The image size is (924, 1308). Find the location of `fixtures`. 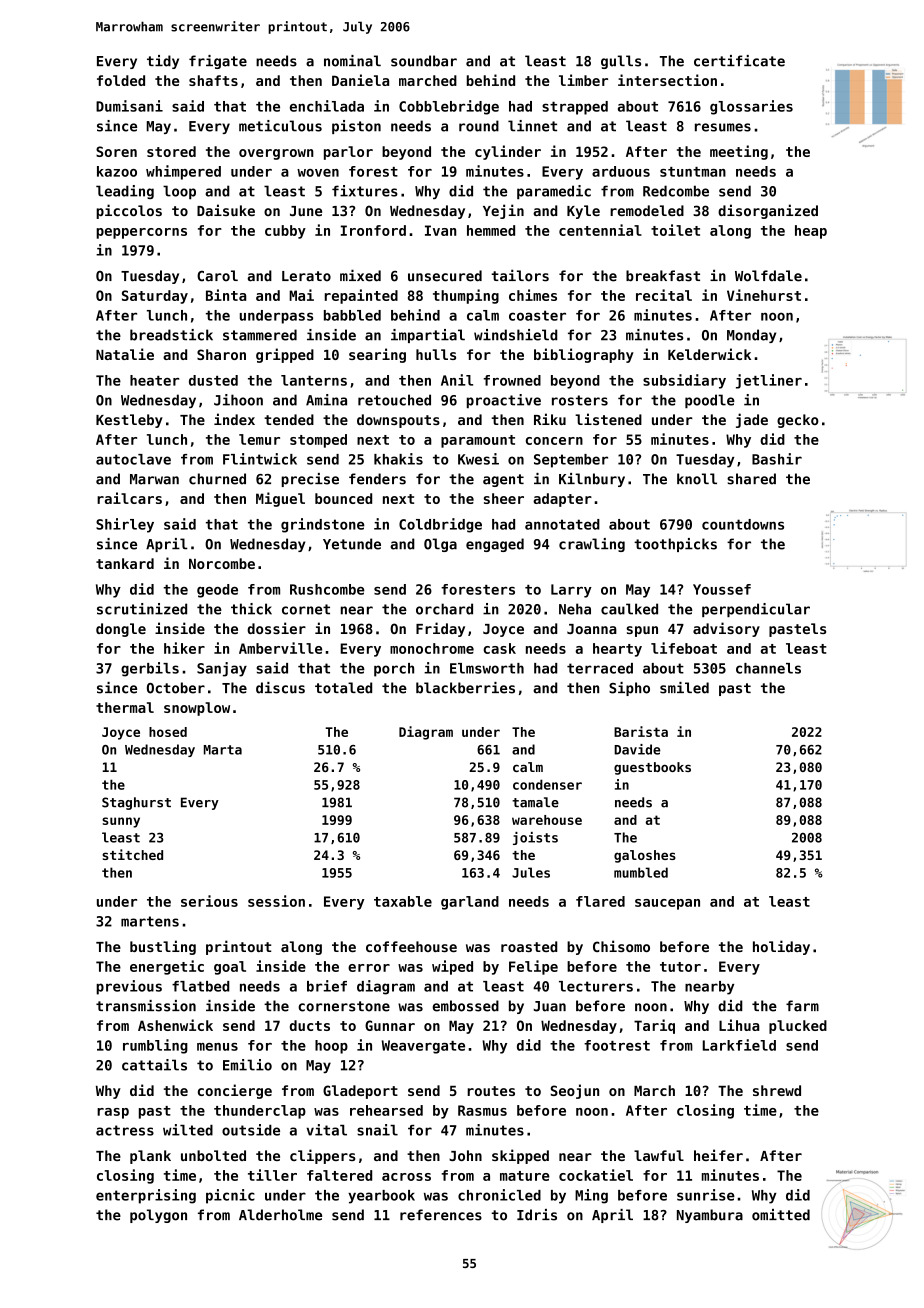

fixtures is located at coordinates (365, 191).
